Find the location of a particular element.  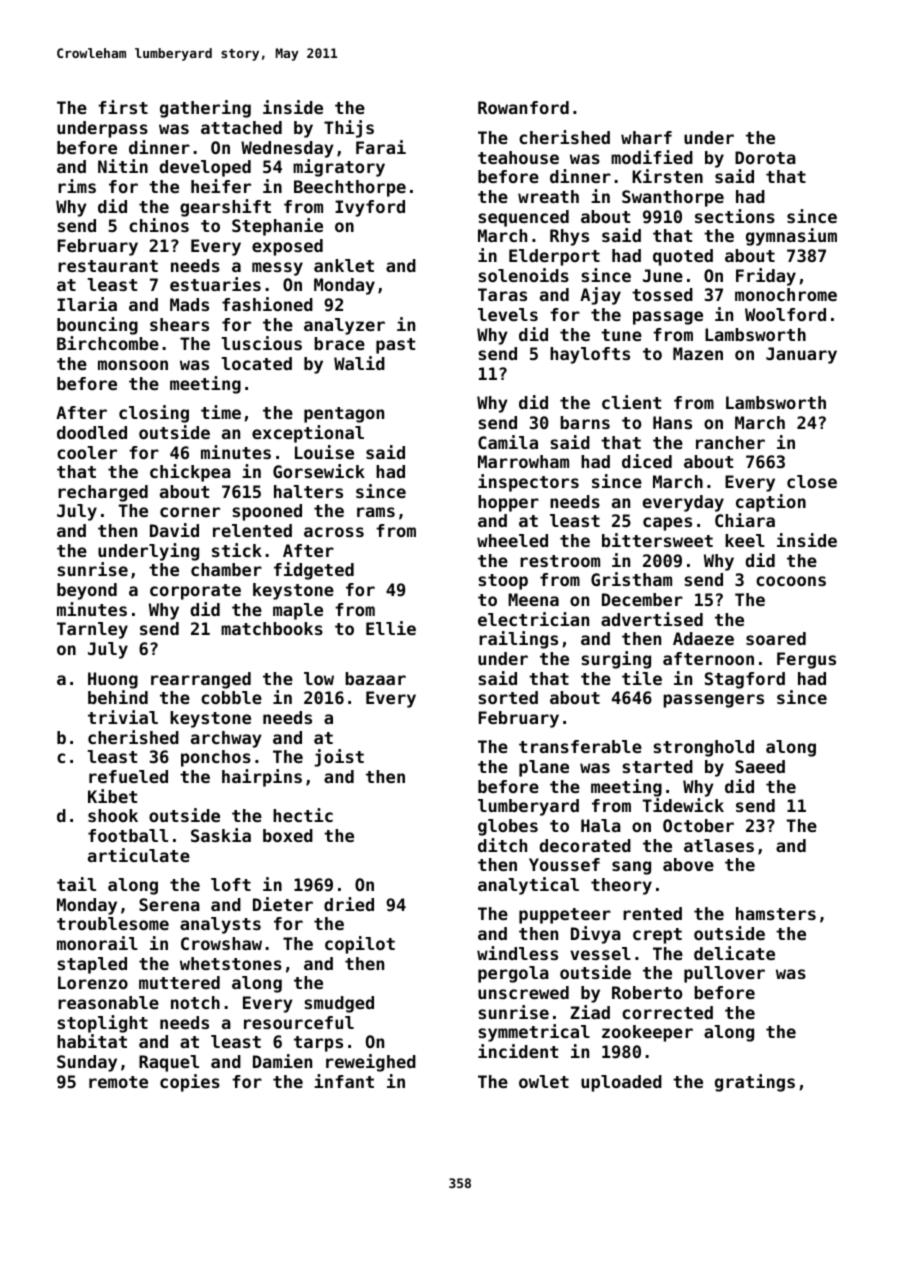

Swanthorpe is located at coordinates (673, 198).
